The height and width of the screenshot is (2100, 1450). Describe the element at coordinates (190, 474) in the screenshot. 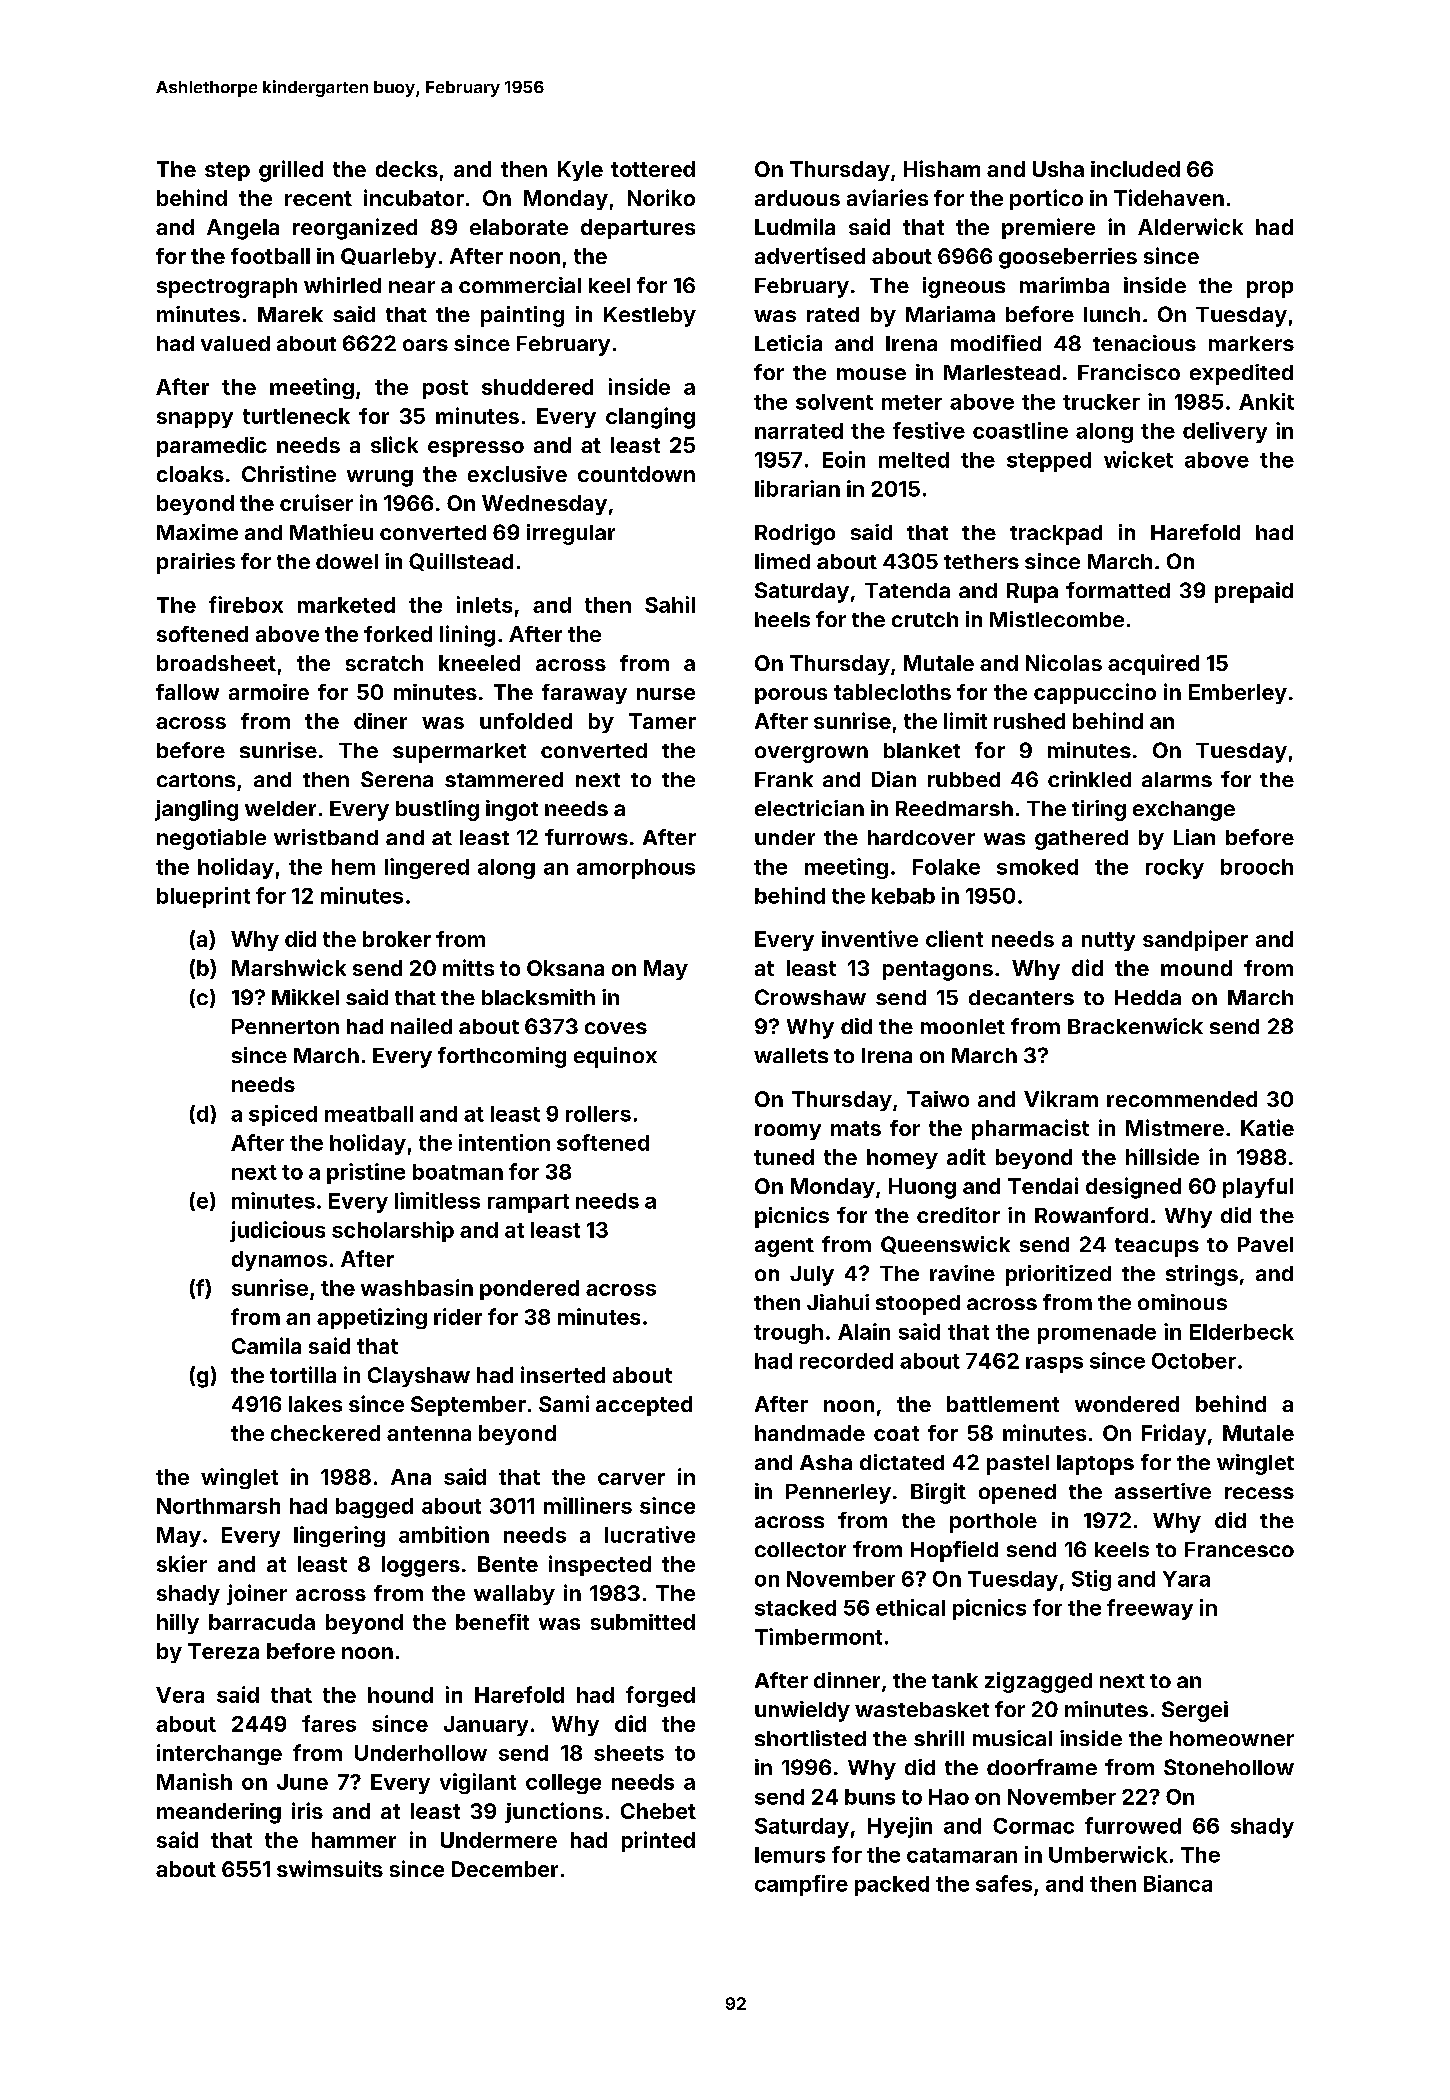

I see `cloaks` at that location.
